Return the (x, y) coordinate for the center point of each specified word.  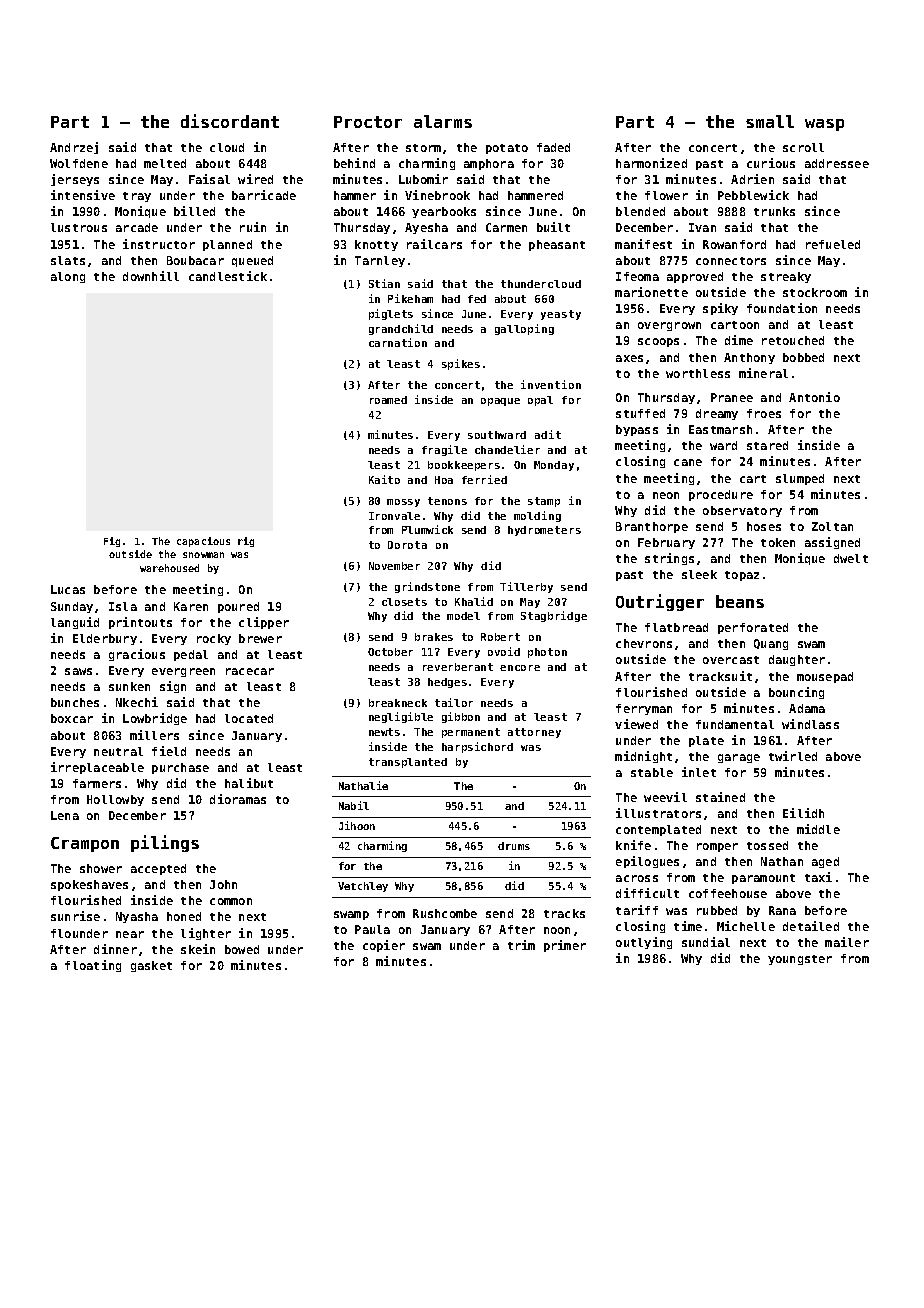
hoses (764, 526)
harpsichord (477, 747)
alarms (443, 121)
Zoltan (832, 526)
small (770, 121)
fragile (444, 450)
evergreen (183, 672)
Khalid (474, 601)
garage (739, 758)
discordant (230, 121)
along (68, 277)
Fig (112, 542)
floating (93, 966)
